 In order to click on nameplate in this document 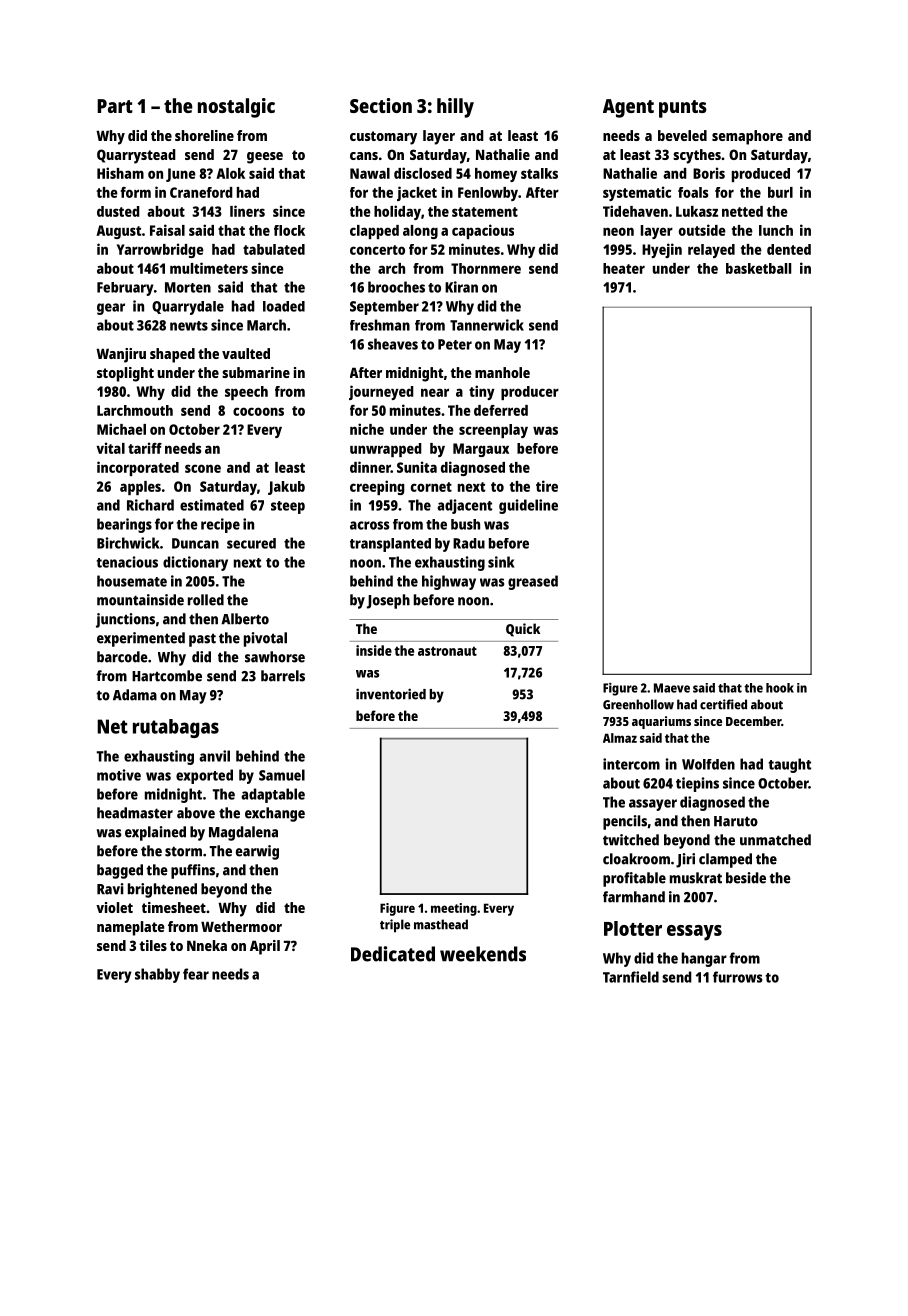, I will do `click(131, 928)`.
